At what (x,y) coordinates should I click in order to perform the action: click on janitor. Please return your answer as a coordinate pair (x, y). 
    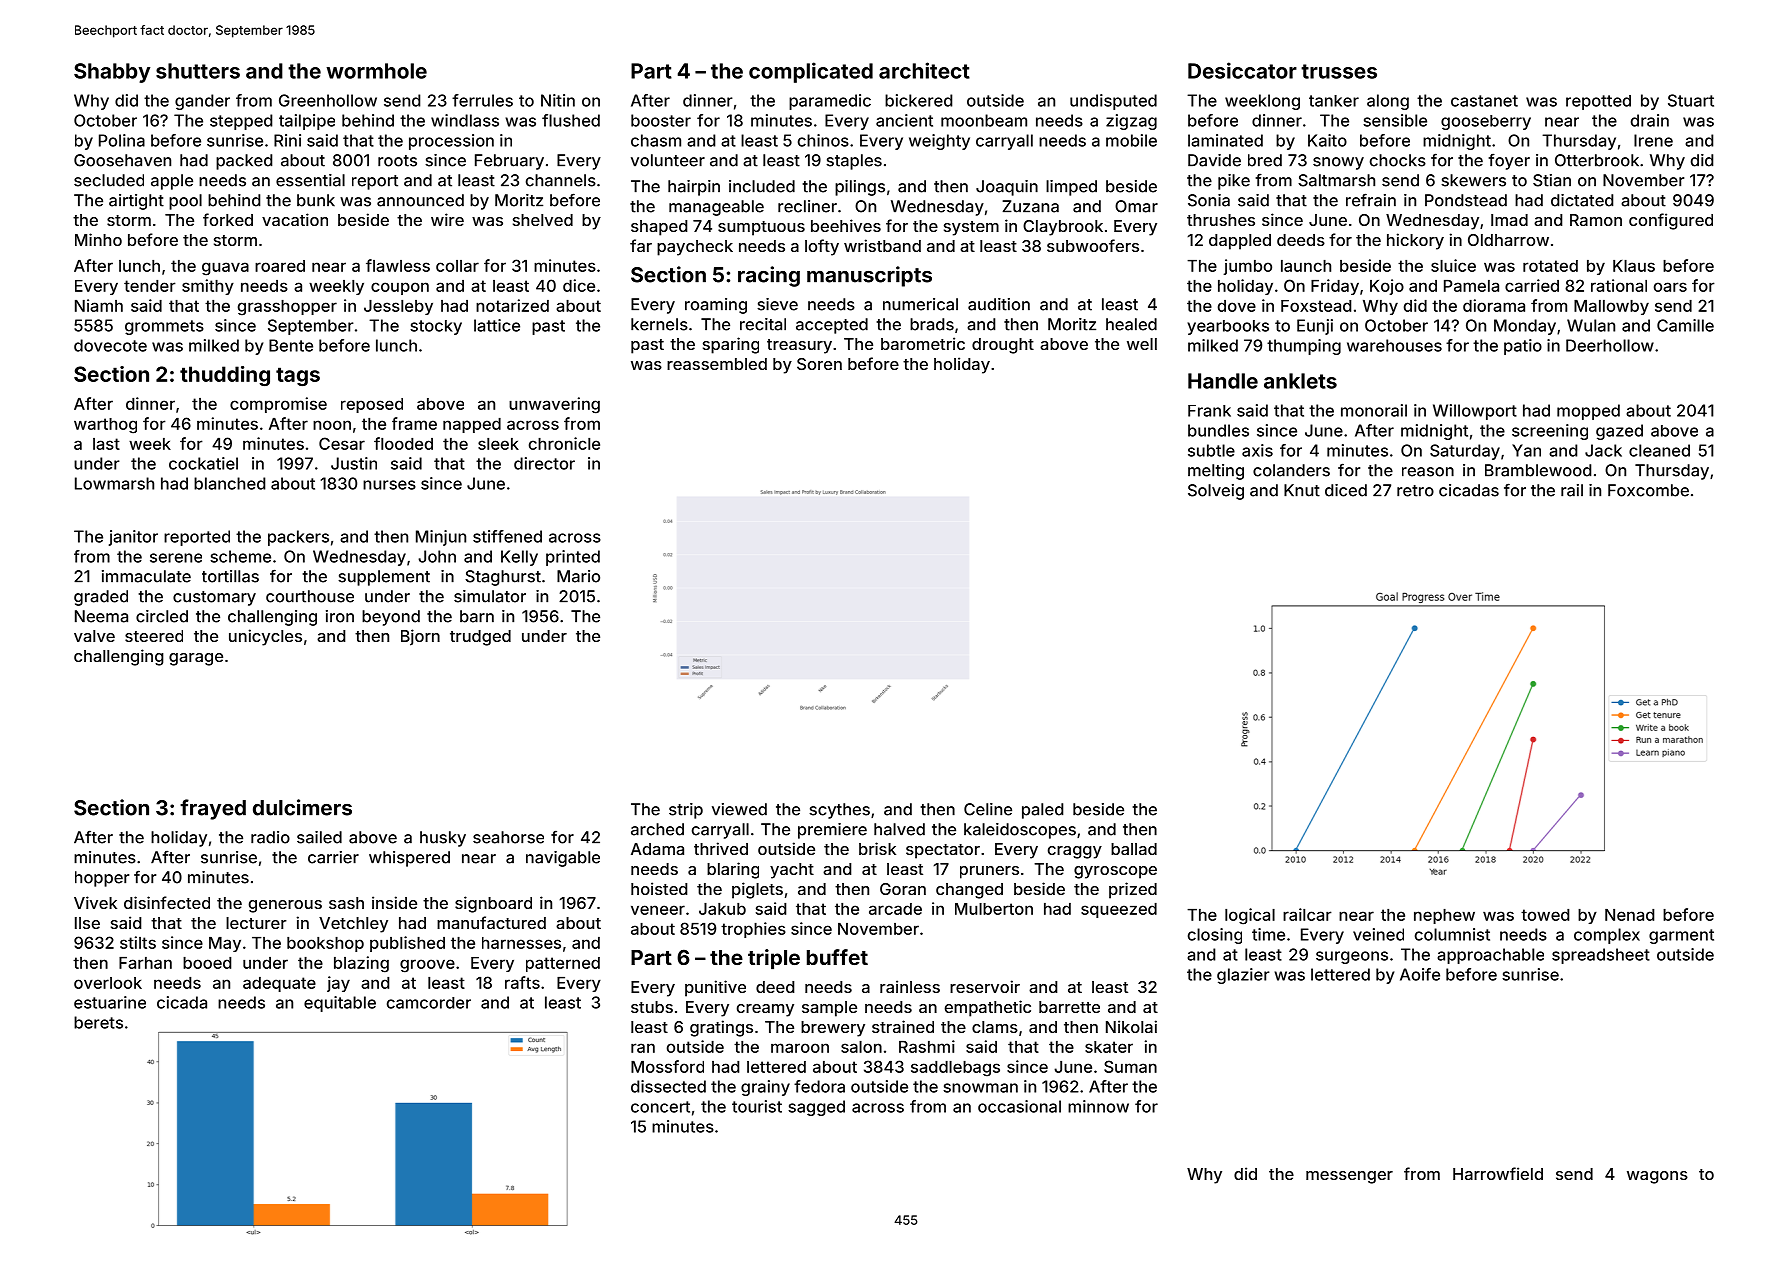
    Looking at the image, I should click on (133, 538).
